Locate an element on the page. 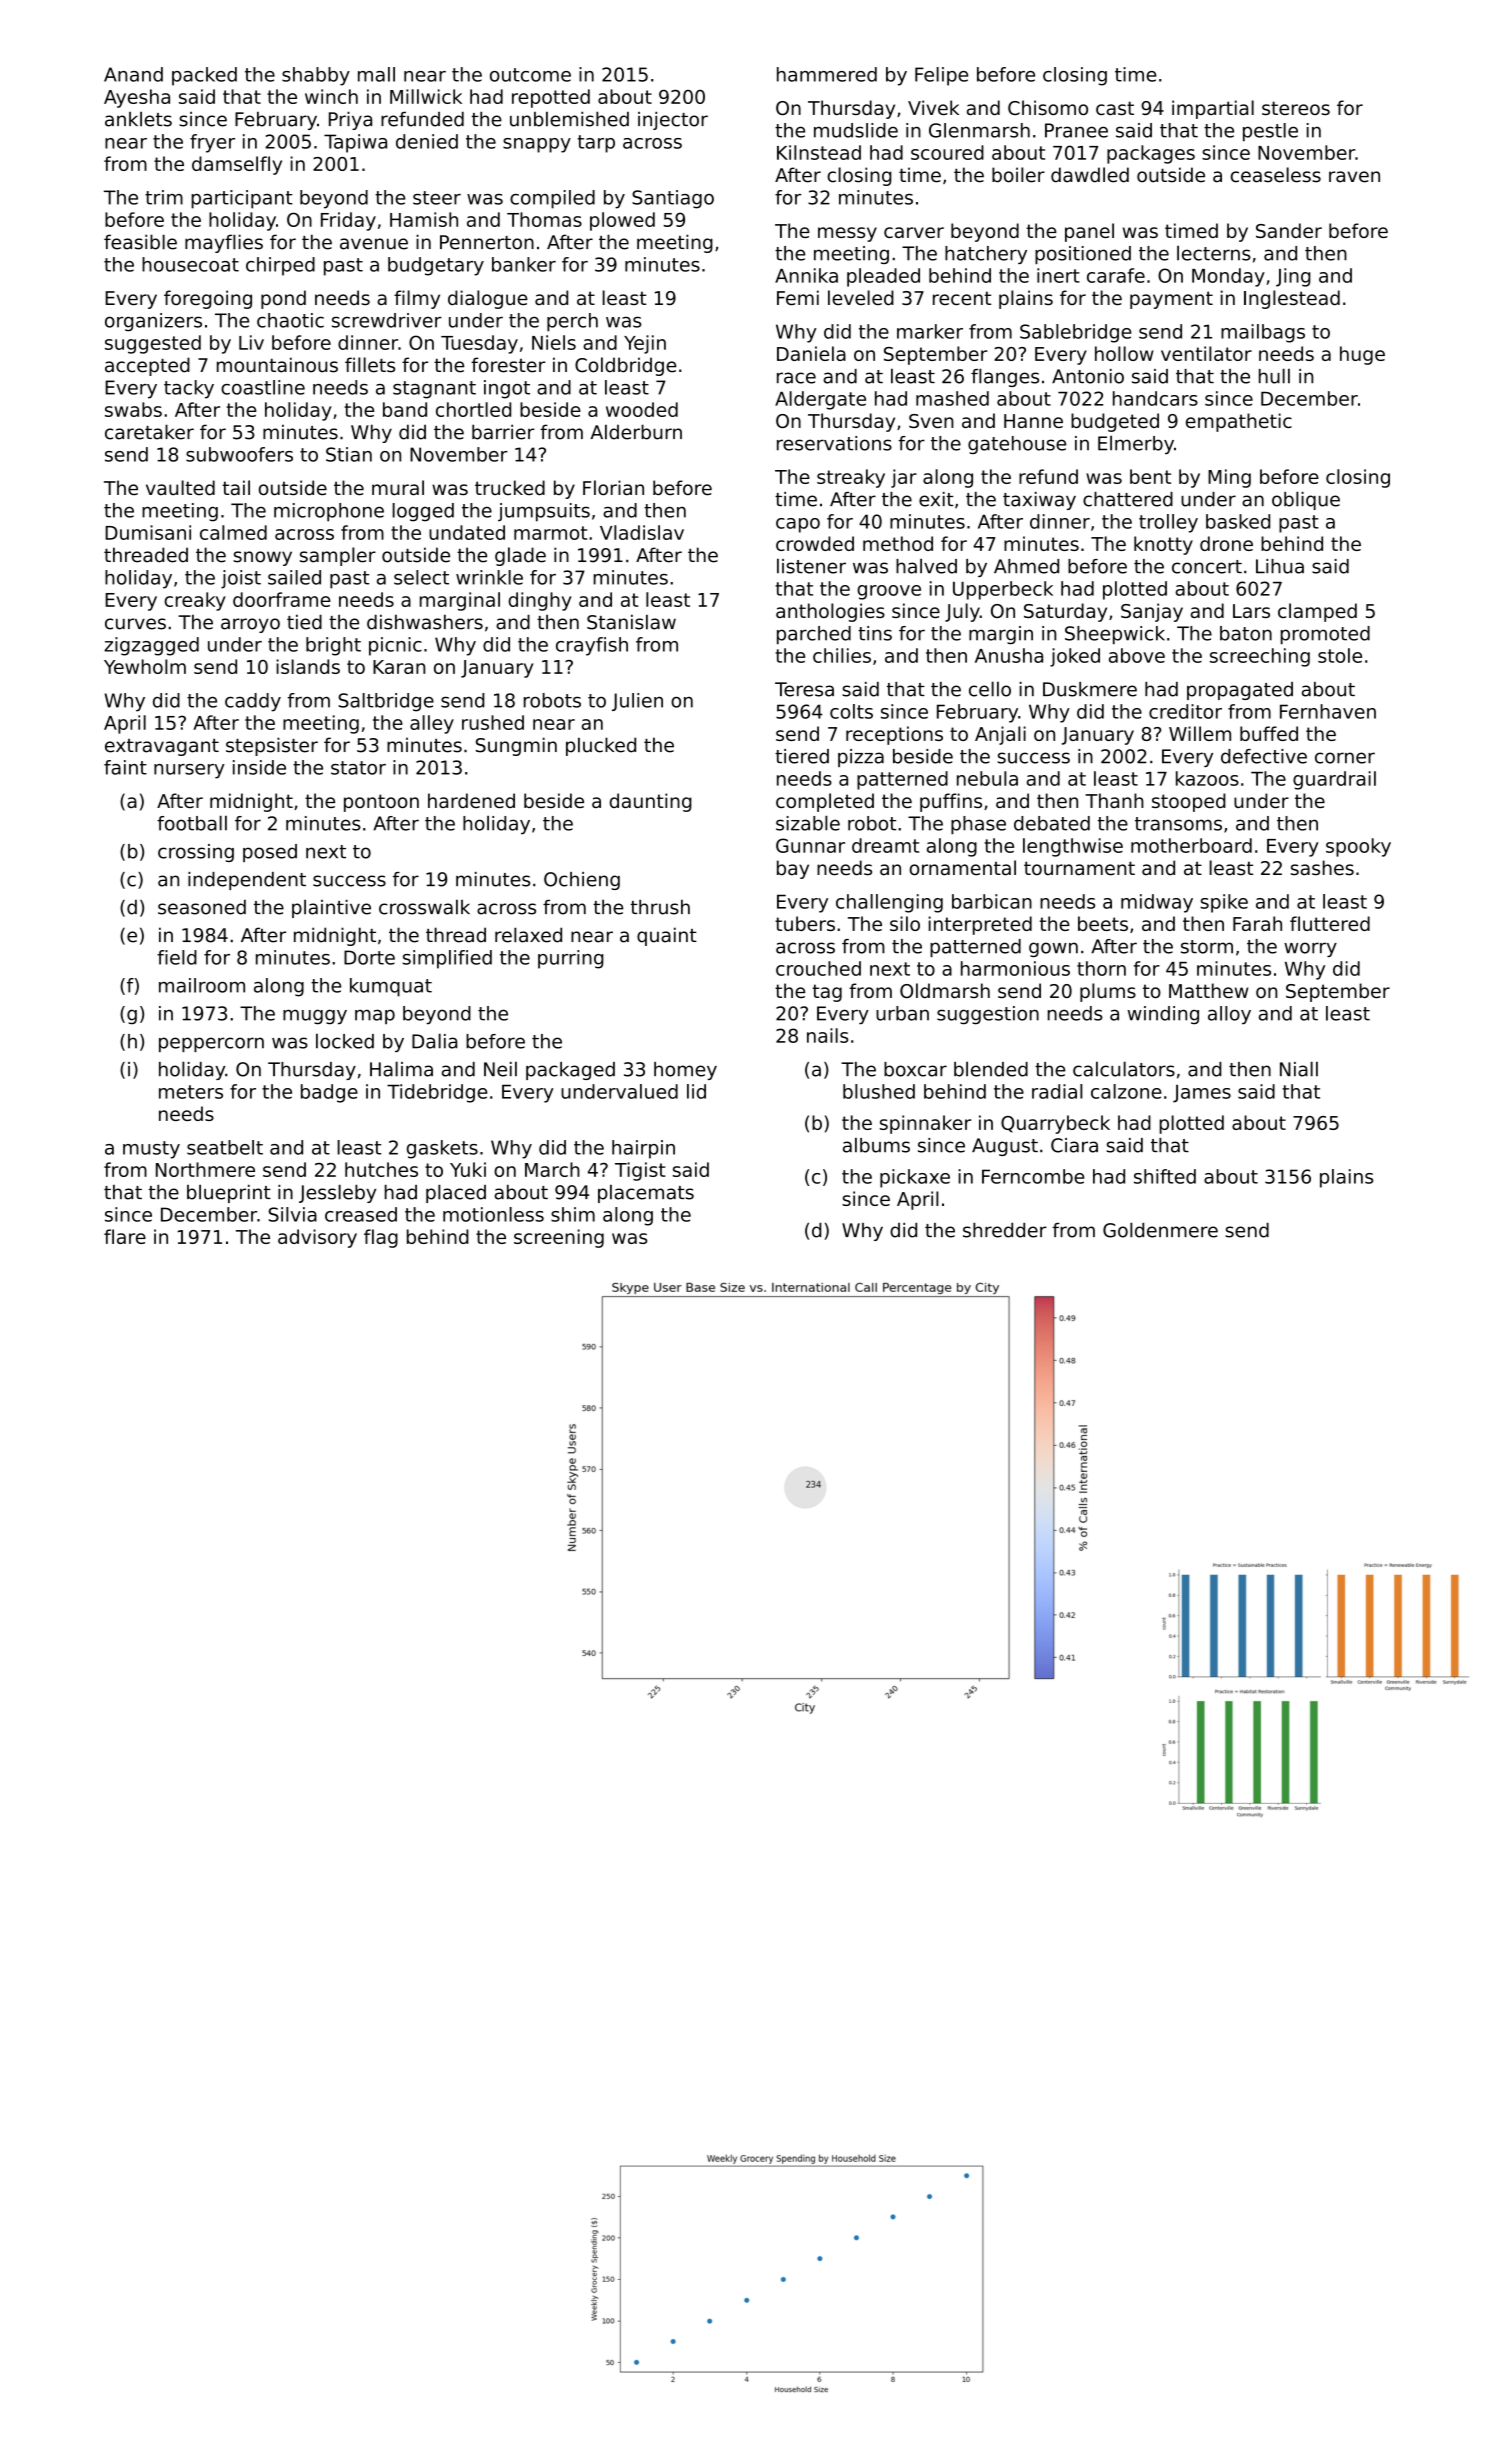  gatehouse is located at coordinates (1017, 445).
